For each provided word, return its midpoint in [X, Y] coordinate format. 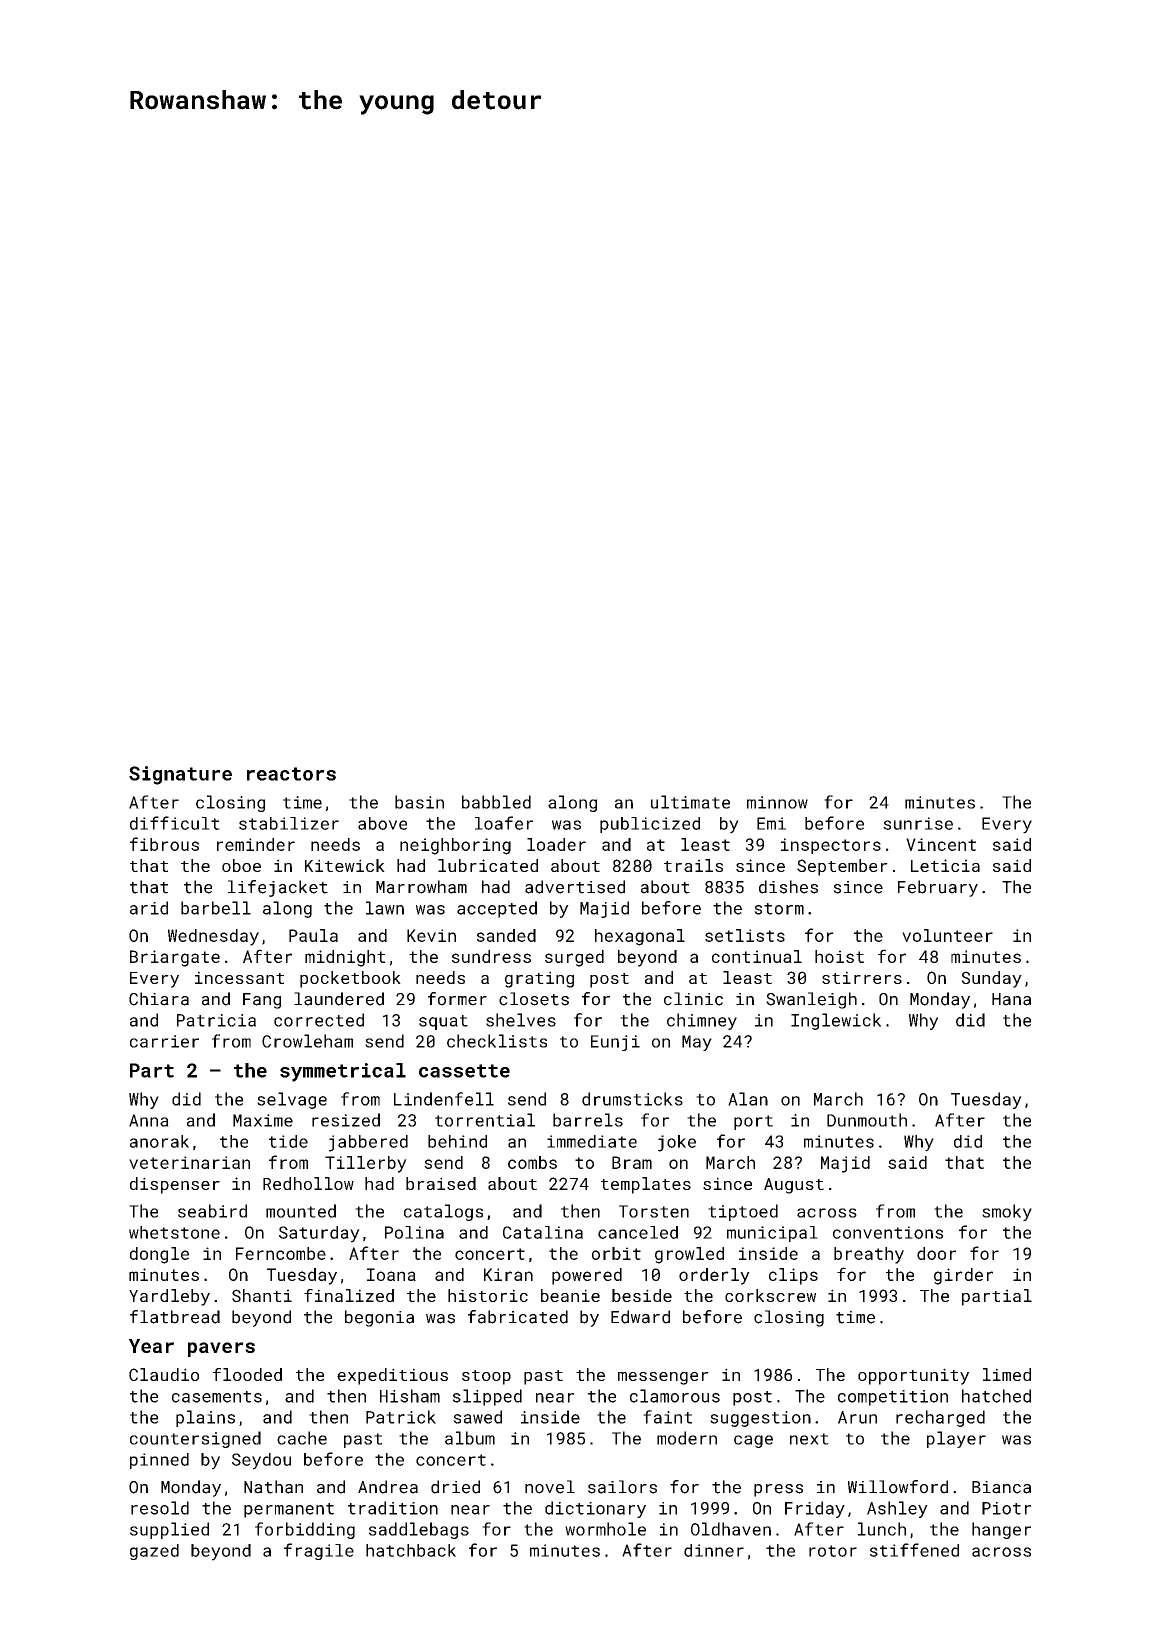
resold [160, 1508]
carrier [164, 1041]
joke [677, 1143]
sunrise [918, 823]
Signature [180, 775]
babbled [496, 802]
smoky [1007, 1212]
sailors [622, 1487]
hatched [996, 1396]
